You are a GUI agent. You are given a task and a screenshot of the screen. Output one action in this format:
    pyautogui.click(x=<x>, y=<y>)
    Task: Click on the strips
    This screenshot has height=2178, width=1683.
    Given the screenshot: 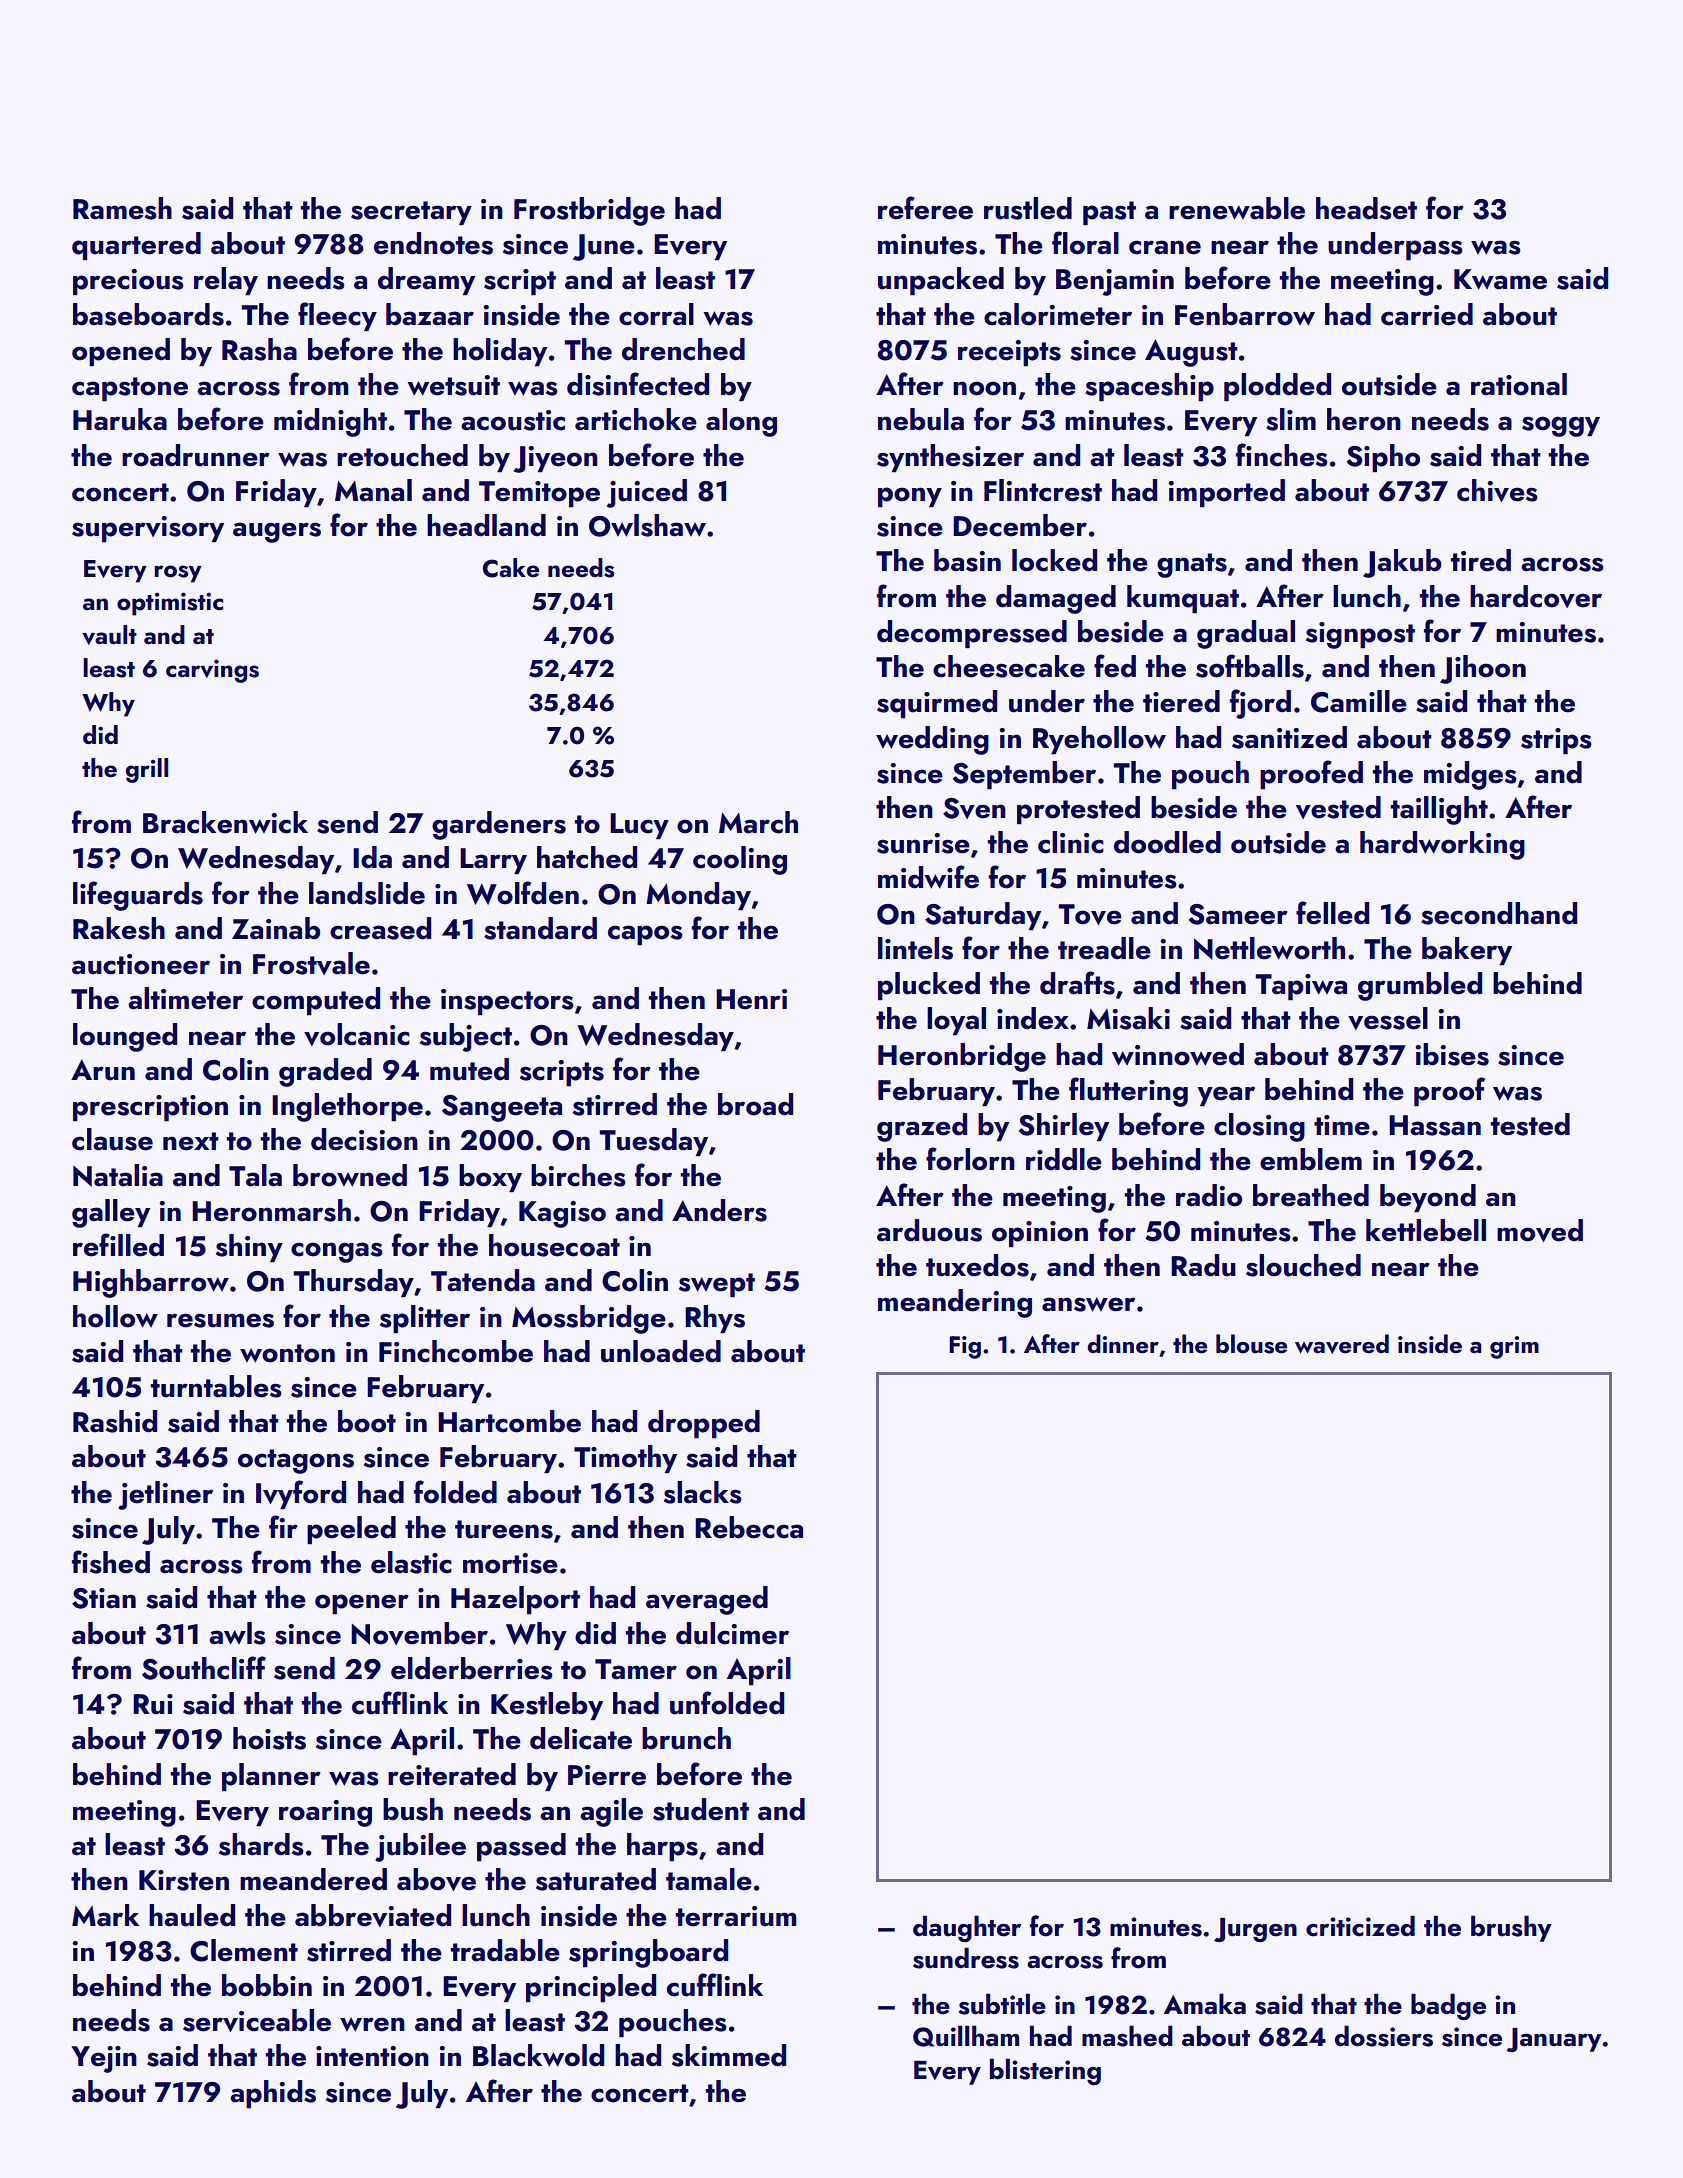 What is the action you would take?
    pyautogui.click(x=1556, y=741)
